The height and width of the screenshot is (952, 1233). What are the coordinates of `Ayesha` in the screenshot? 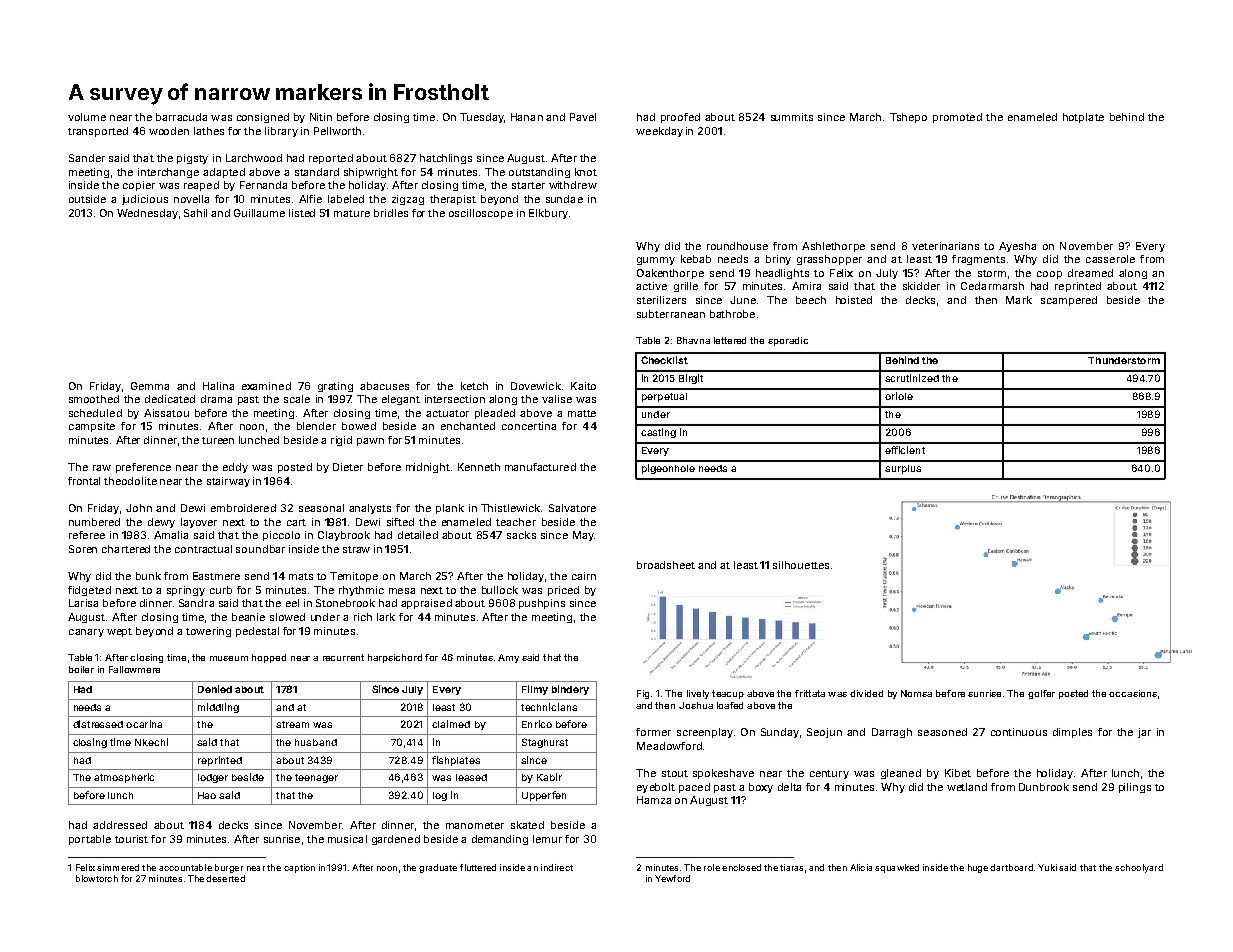 It's located at (1017, 247).
